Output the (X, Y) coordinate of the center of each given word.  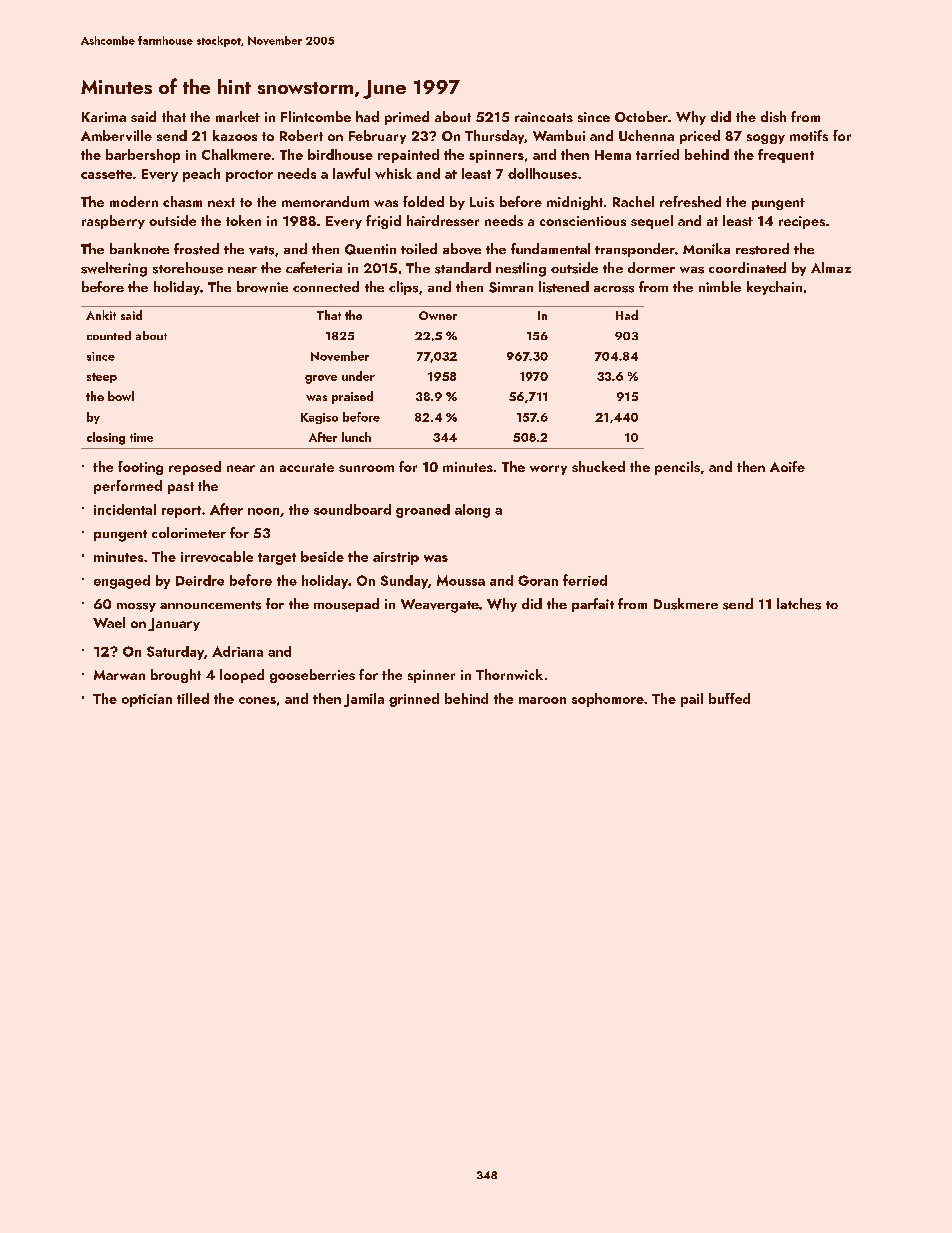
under (358, 376)
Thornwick (509, 674)
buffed (729, 698)
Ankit (101, 315)
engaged (122, 582)
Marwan (119, 675)
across (614, 289)
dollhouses (542, 173)
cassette (106, 174)
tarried (657, 154)
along (472, 511)
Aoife (787, 466)
